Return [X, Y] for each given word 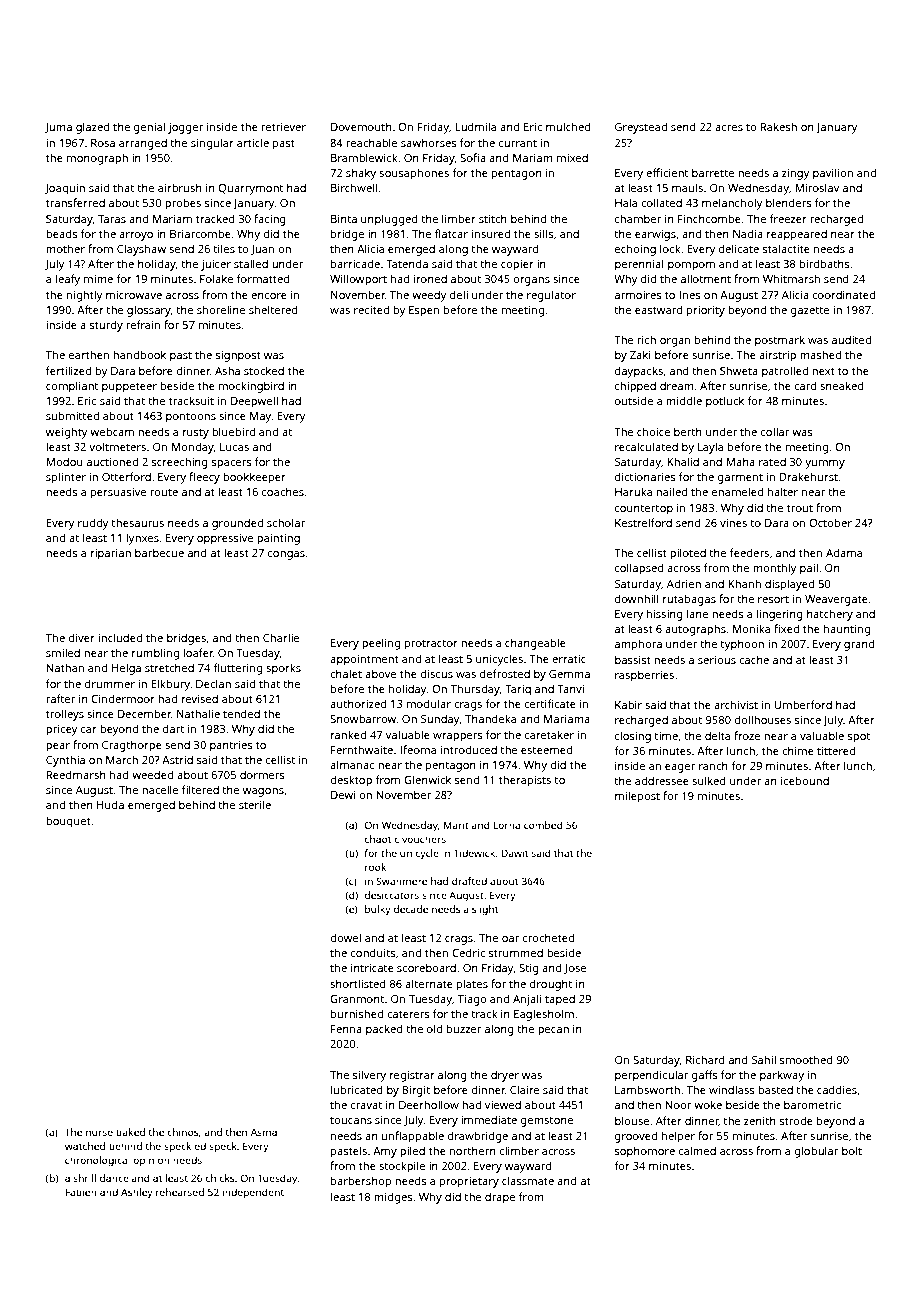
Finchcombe [709, 218]
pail [809, 569]
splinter [66, 478]
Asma [264, 1132]
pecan [553, 1031]
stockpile [402, 1167]
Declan [213, 683]
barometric [813, 1104]
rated [772, 461]
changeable [535, 644]
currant [518, 143]
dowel [345, 937]
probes [183, 204]
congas [286, 555]
